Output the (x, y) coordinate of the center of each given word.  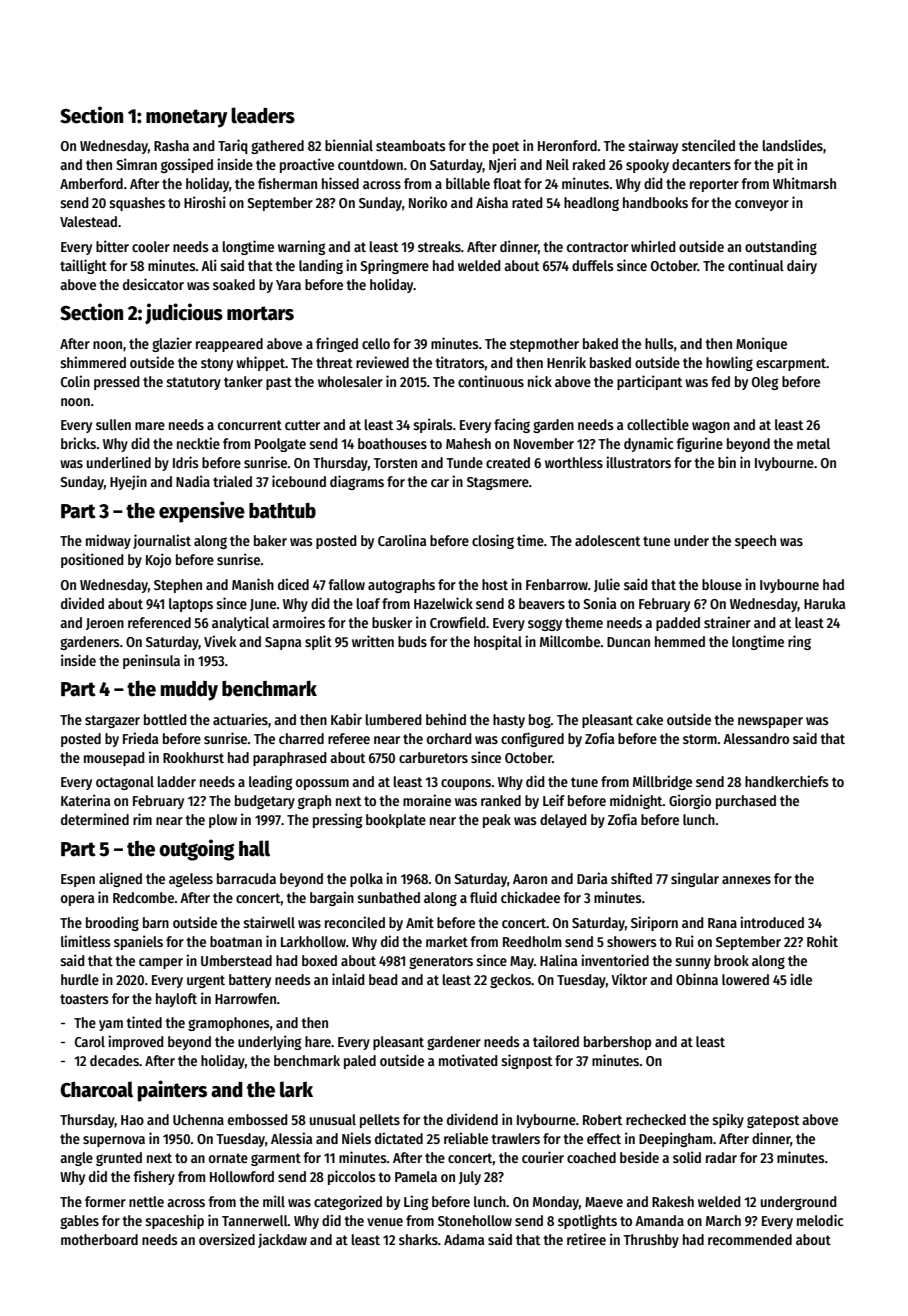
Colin (75, 381)
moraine (427, 800)
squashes (137, 204)
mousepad (114, 759)
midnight (636, 801)
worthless (574, 462)
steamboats (411, 145)
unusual (333, 1119)
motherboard (99, 1239)
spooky (647, 166)
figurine (700, 444)
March (723, 1220)
